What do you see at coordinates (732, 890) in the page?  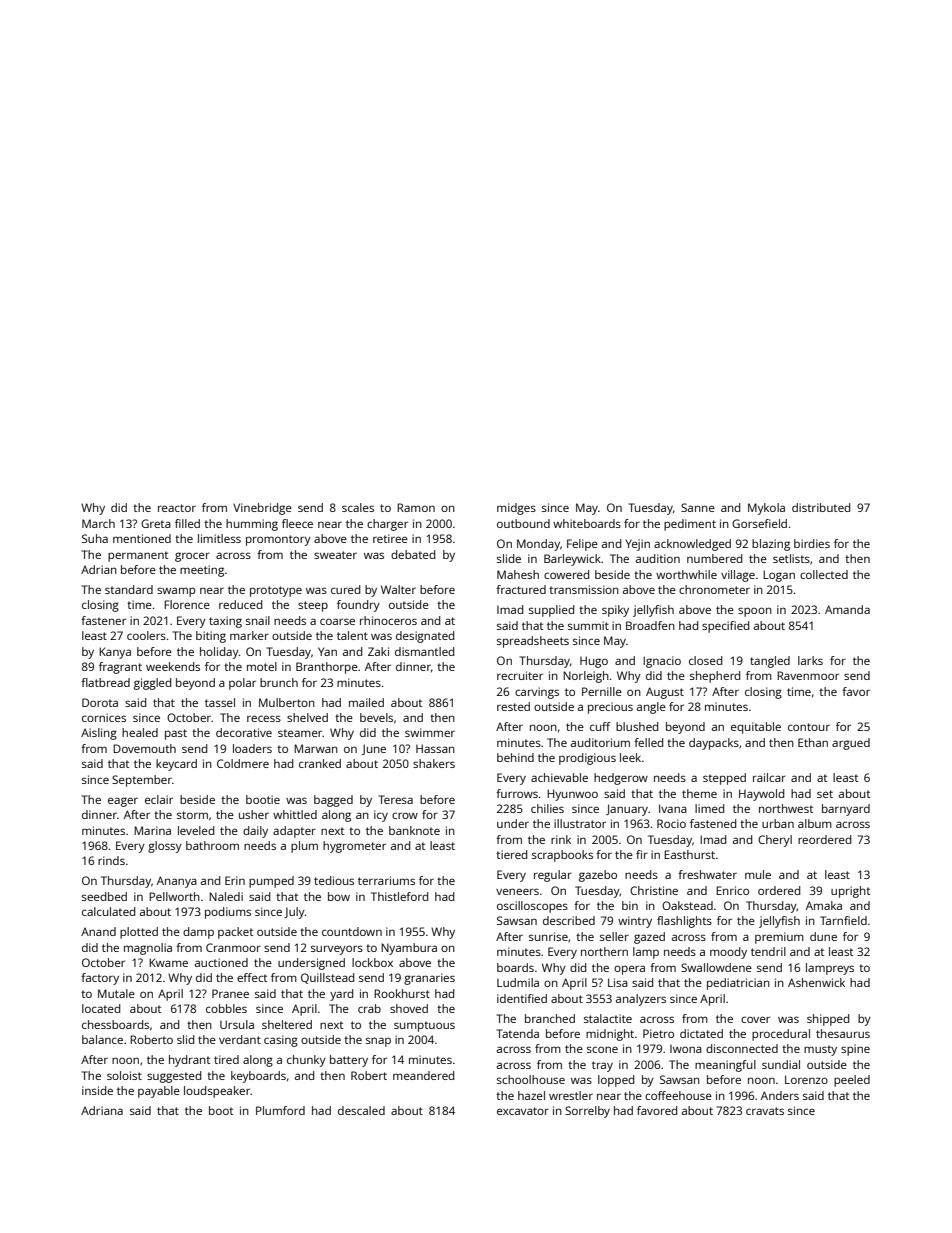 I see `Enrico` at bounding box center [732, 890].
